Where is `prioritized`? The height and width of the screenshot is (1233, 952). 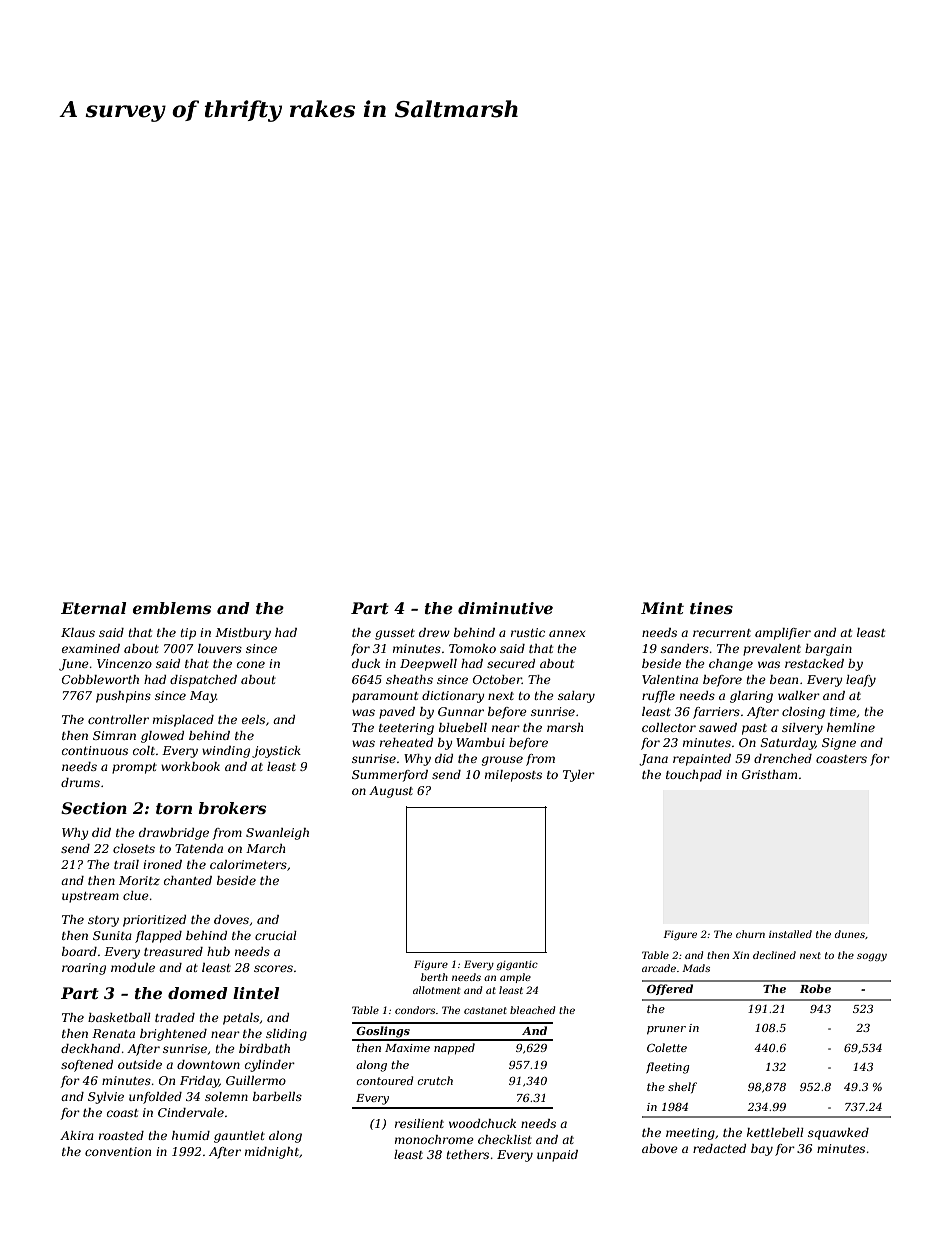
prioritized is located at coordinates (154, 921).
